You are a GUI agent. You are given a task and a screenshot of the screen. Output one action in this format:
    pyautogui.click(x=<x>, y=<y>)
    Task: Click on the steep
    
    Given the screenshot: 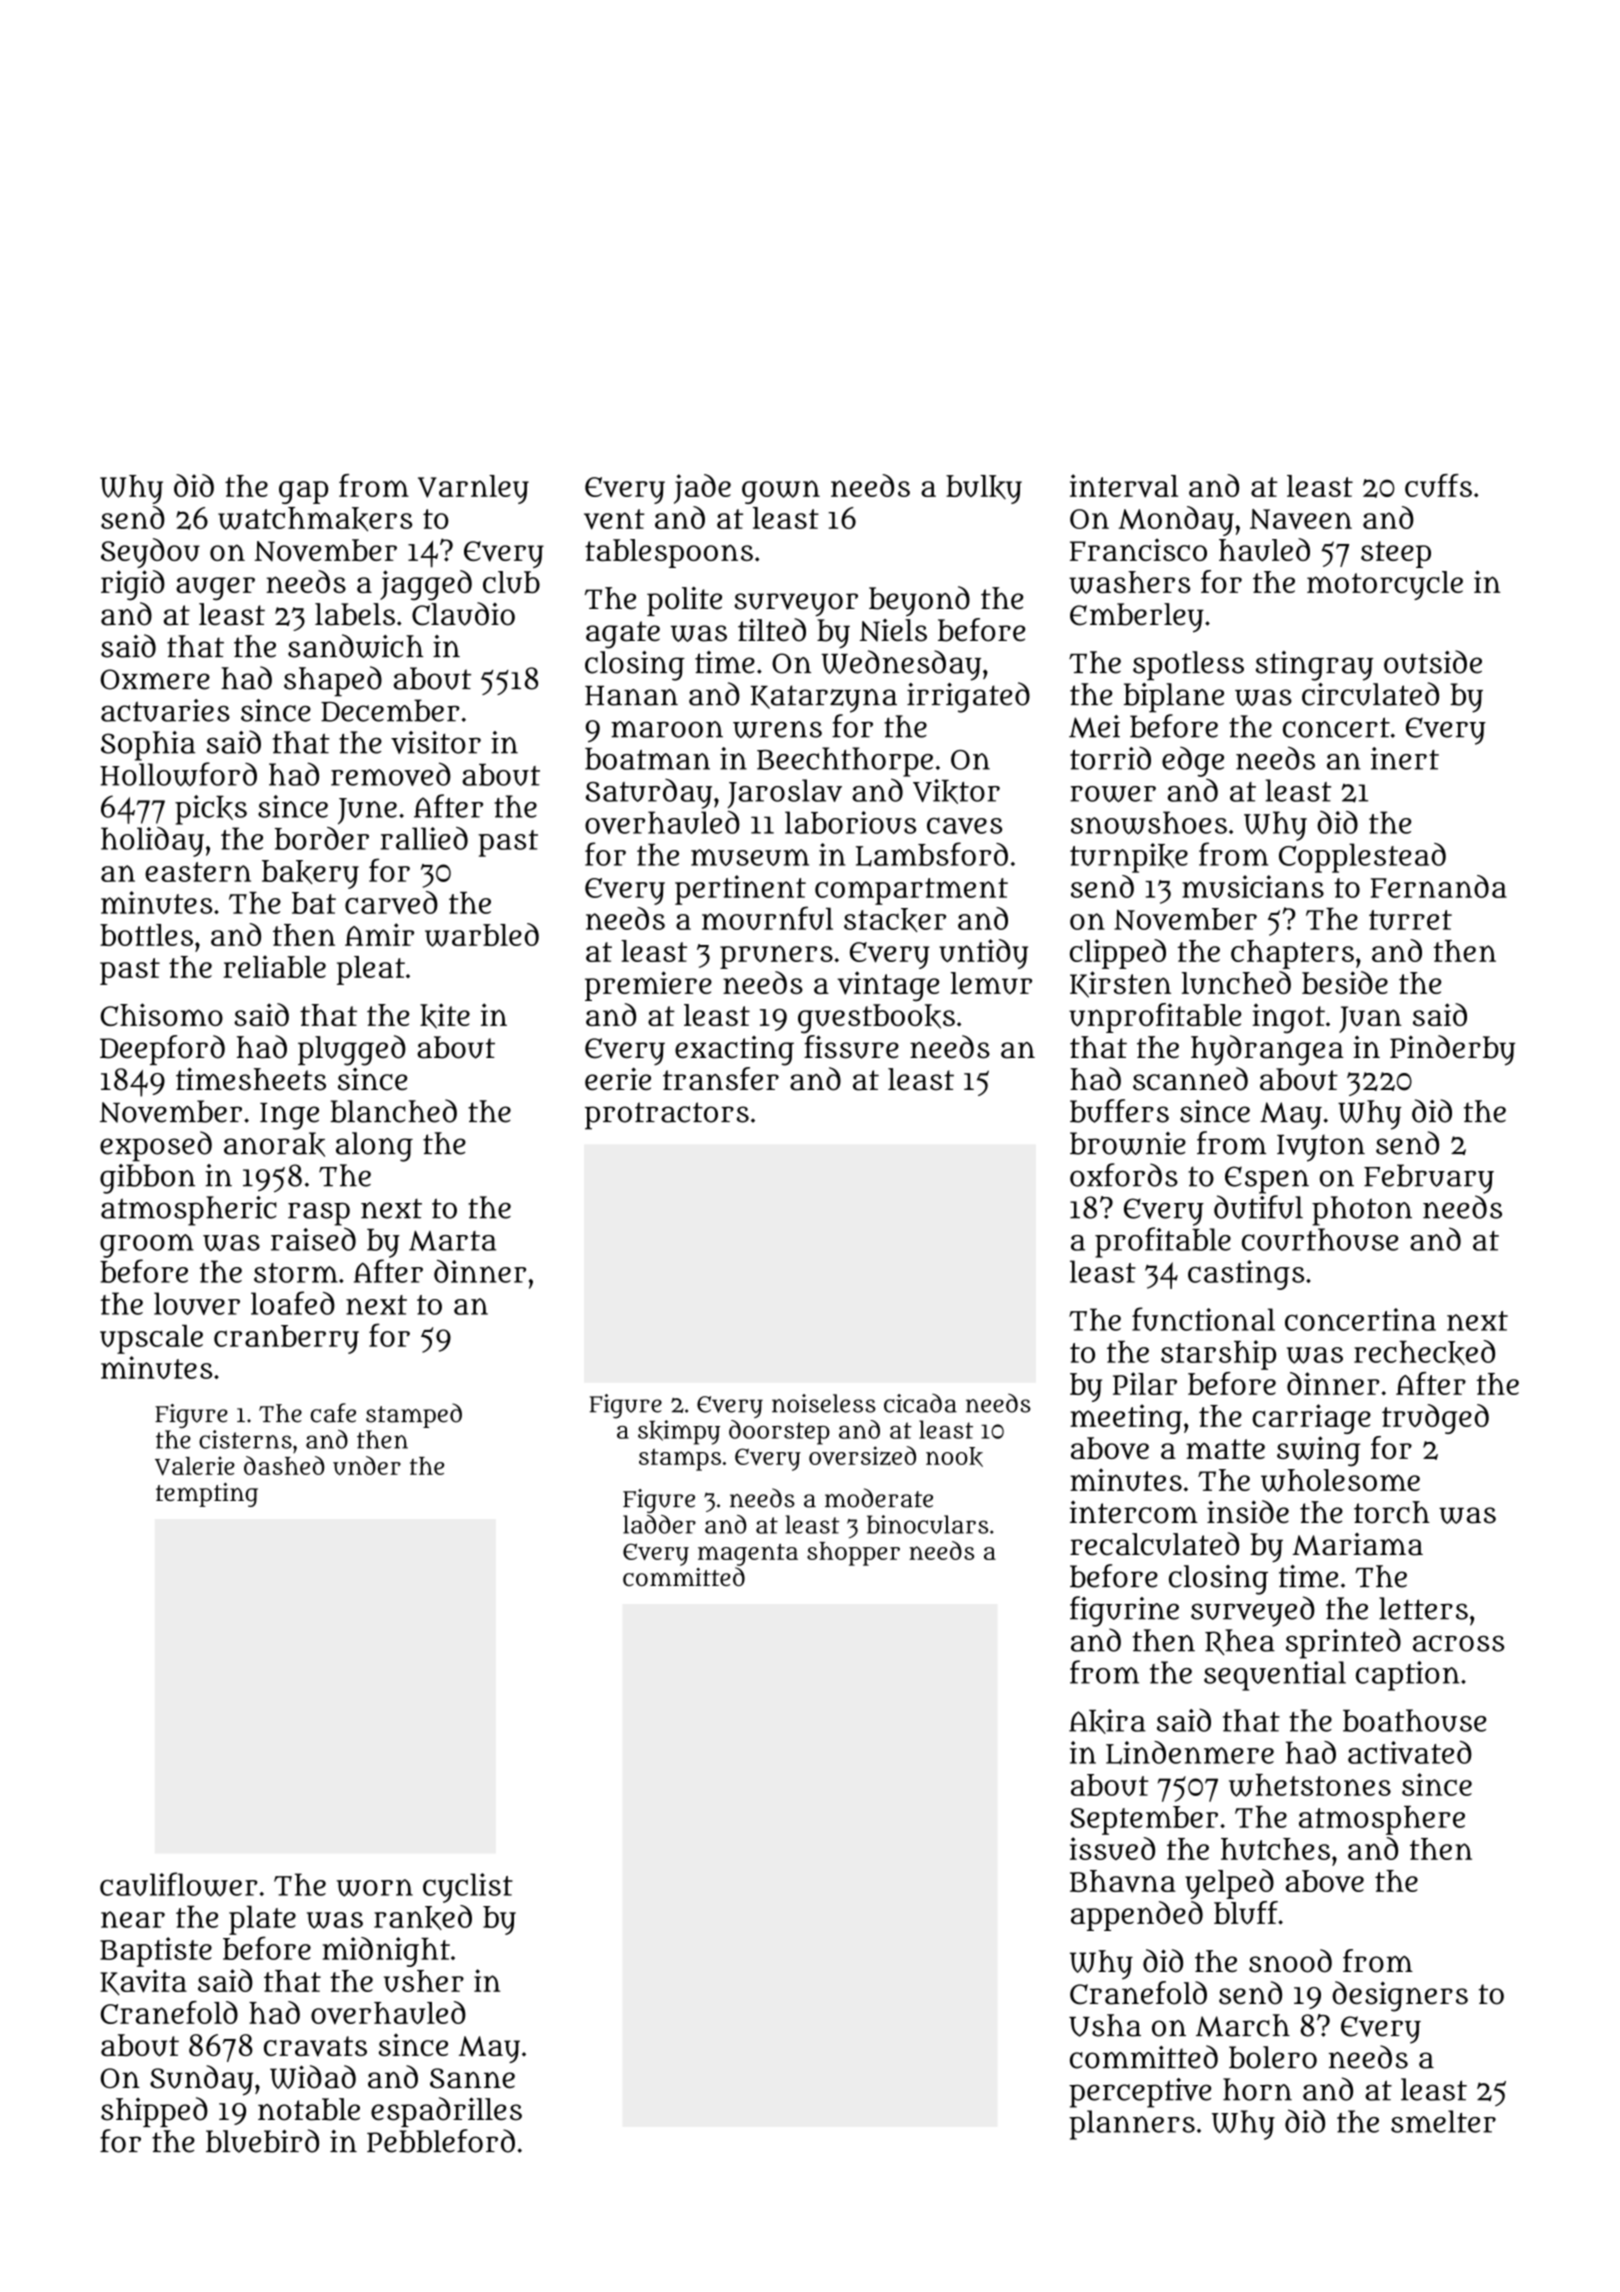 What is the action you would take?
    pyautogui.click(x=1396, y=554)
